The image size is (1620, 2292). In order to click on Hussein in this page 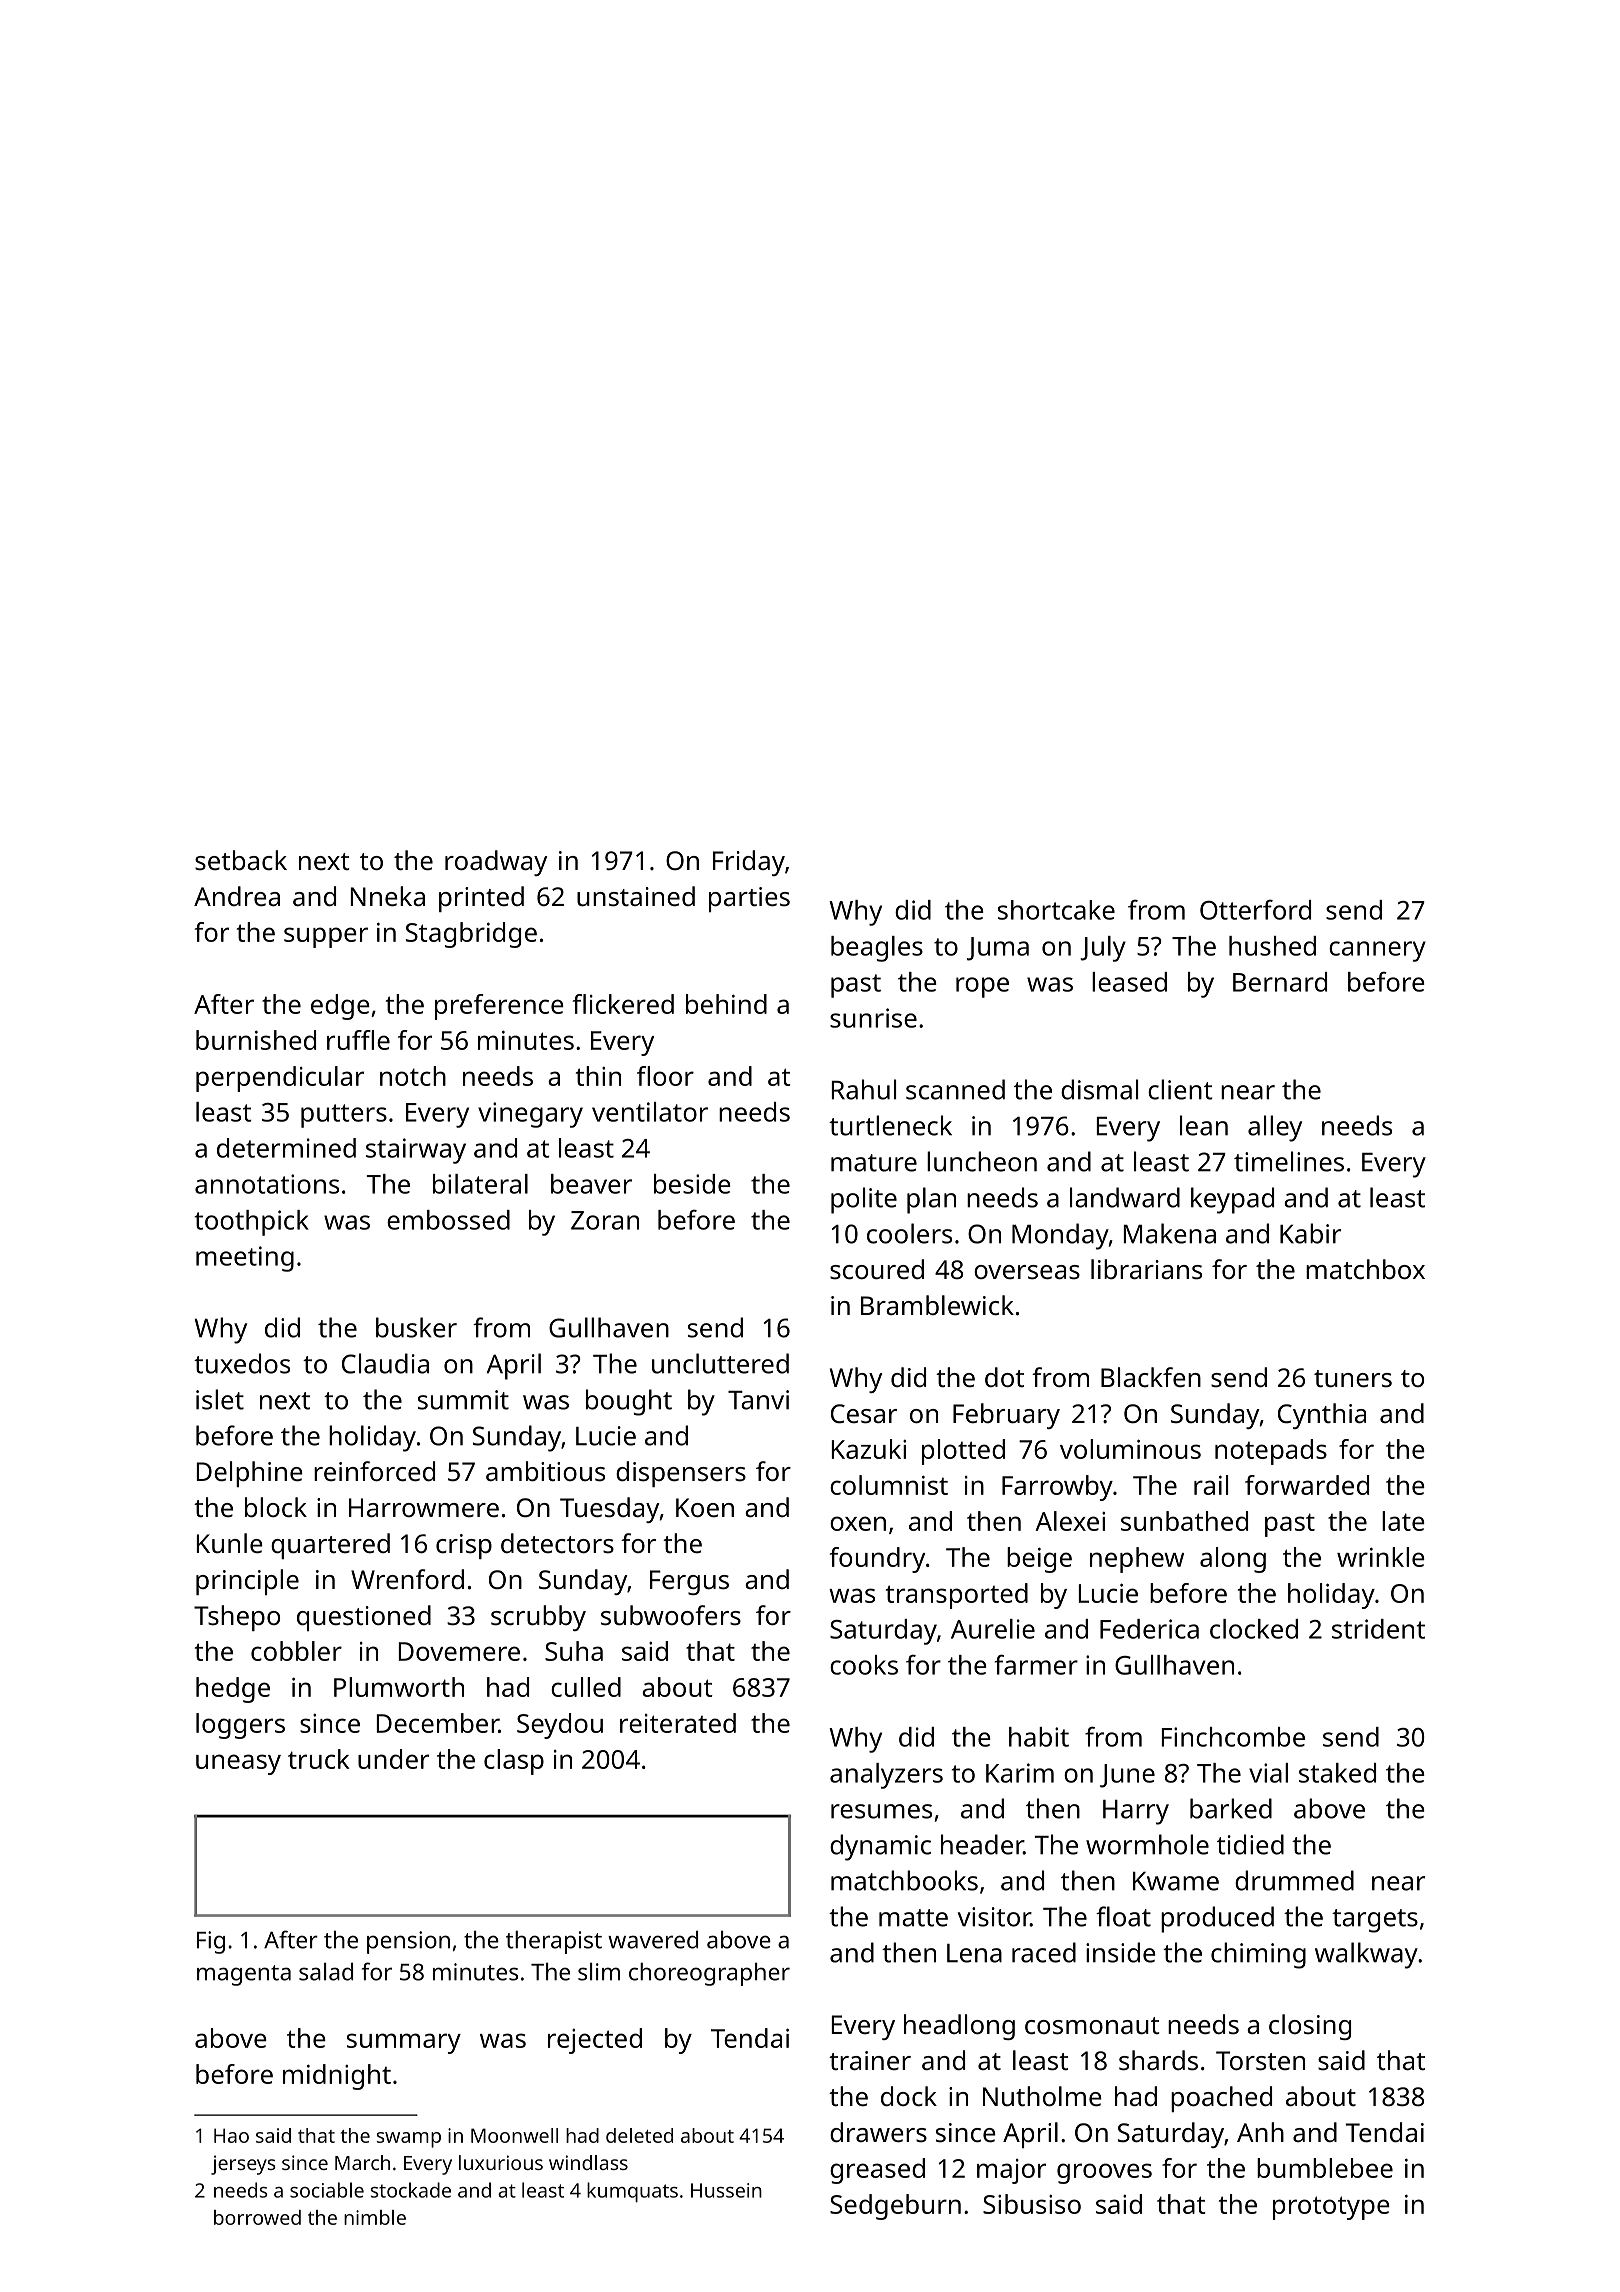, I will do `click(726, 2190)`.
